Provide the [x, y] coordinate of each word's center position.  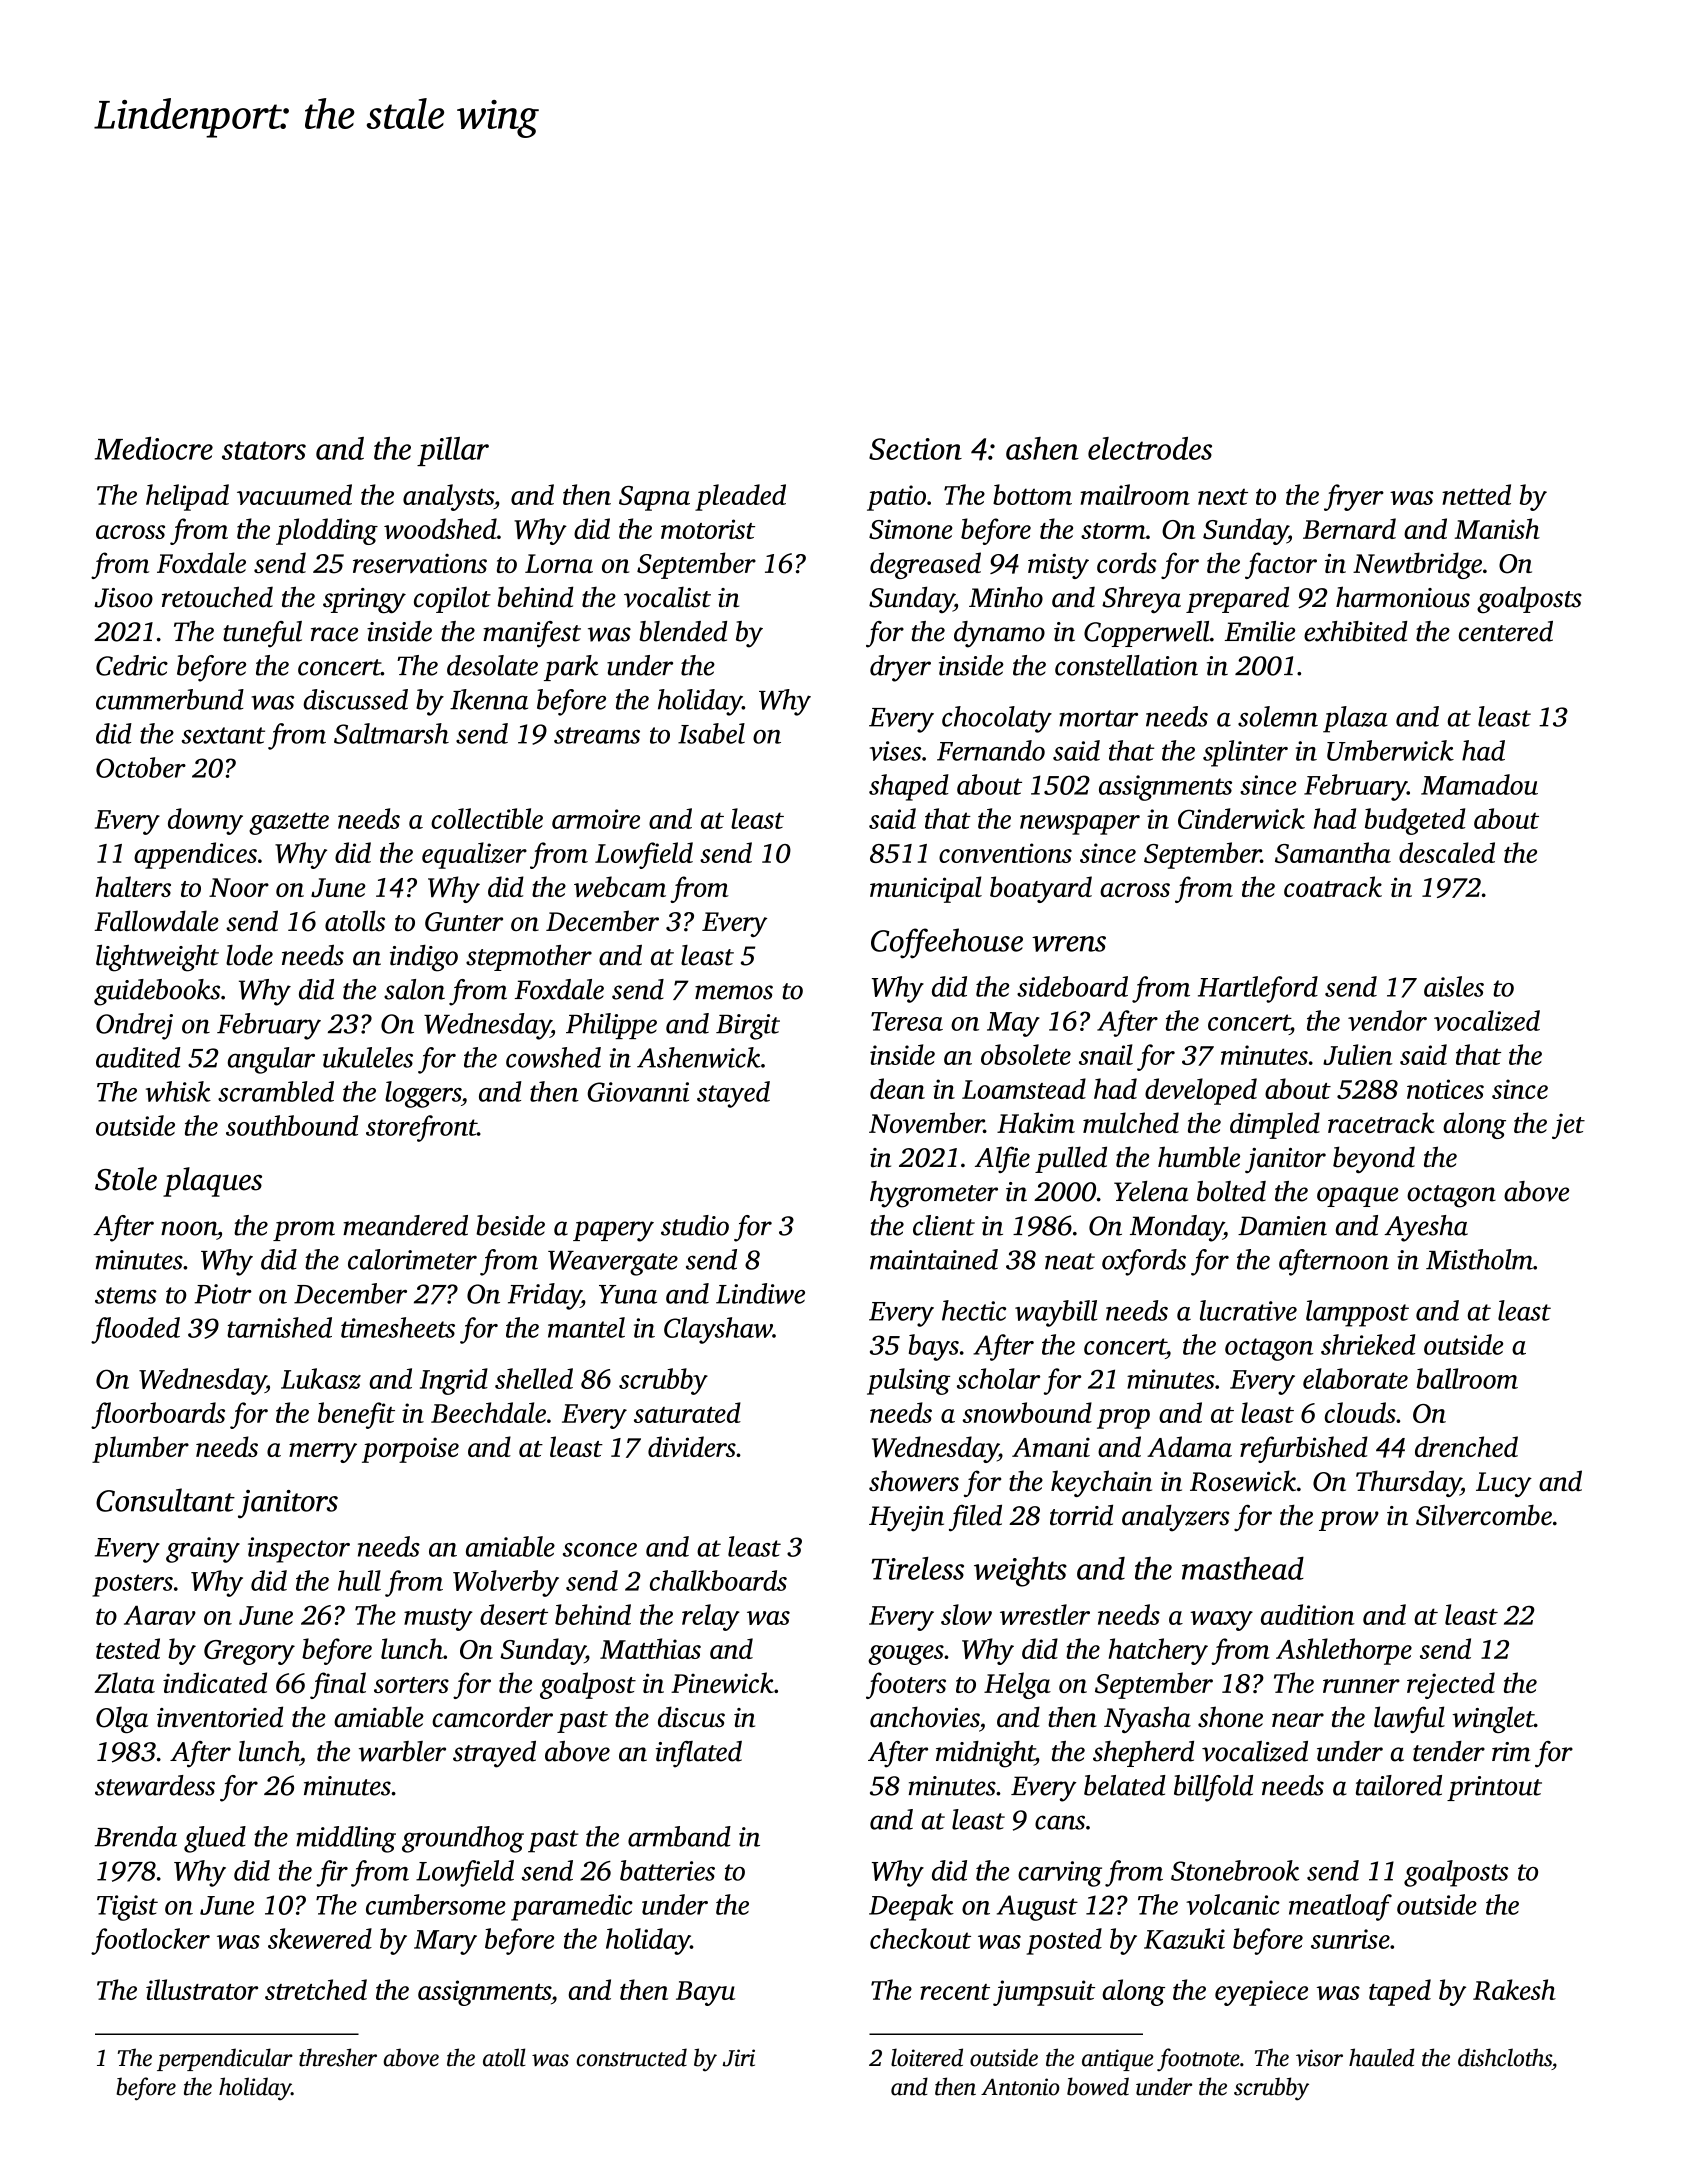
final [338, 1685]
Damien [1282, 1226]
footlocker [150, 1941]
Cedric [132, 665]
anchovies [924, 1717]
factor [1281, 565]
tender [1449, 1751]
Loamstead [1024, 1088]
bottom [1032, 494]
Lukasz [321, 1378]
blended [683, 631]
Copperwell [1147, 634]
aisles [1454, 986]
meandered [405, 1225]
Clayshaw [718, 1330]
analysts [448, 497]
